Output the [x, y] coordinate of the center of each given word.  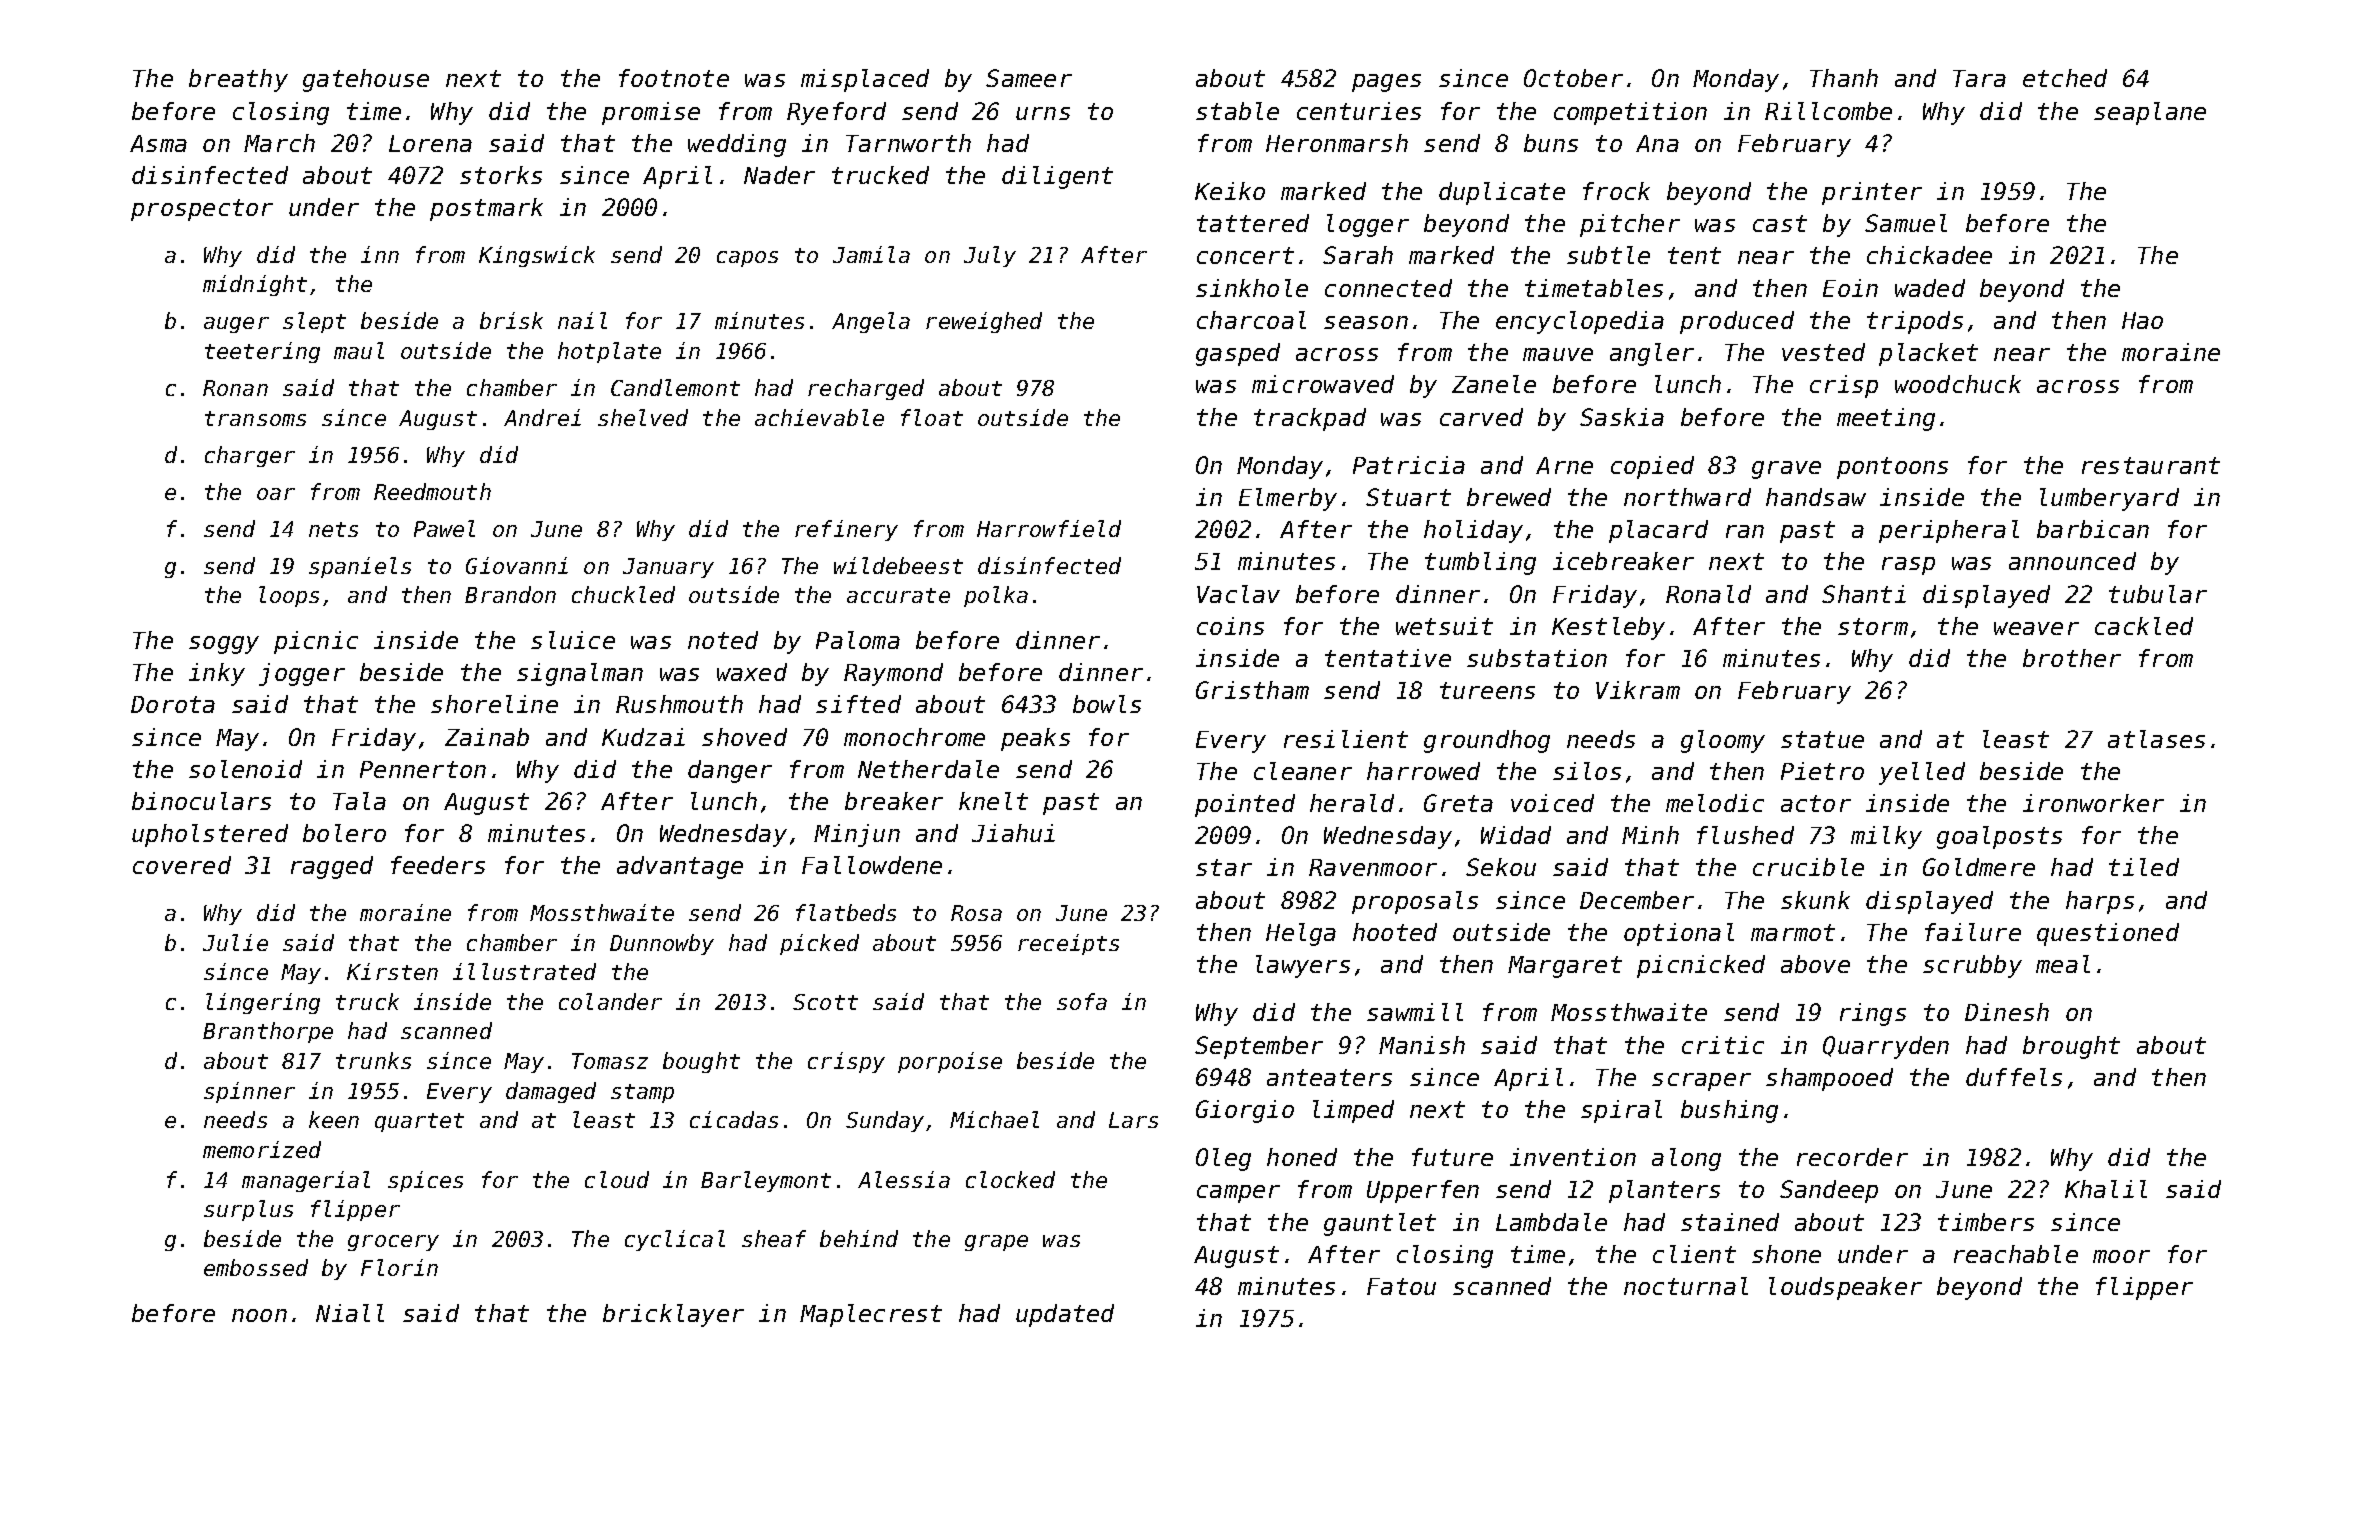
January [668, 568]
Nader [779, 175]
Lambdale [1551, 1222]
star [1224, 867]
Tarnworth [908, 143]
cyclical [675, 1240]
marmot [1793, 932]
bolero [344, 833]
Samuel [1906, 223]
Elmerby [1288, 499]
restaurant [2151, 465]
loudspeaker [1845, 1288]
